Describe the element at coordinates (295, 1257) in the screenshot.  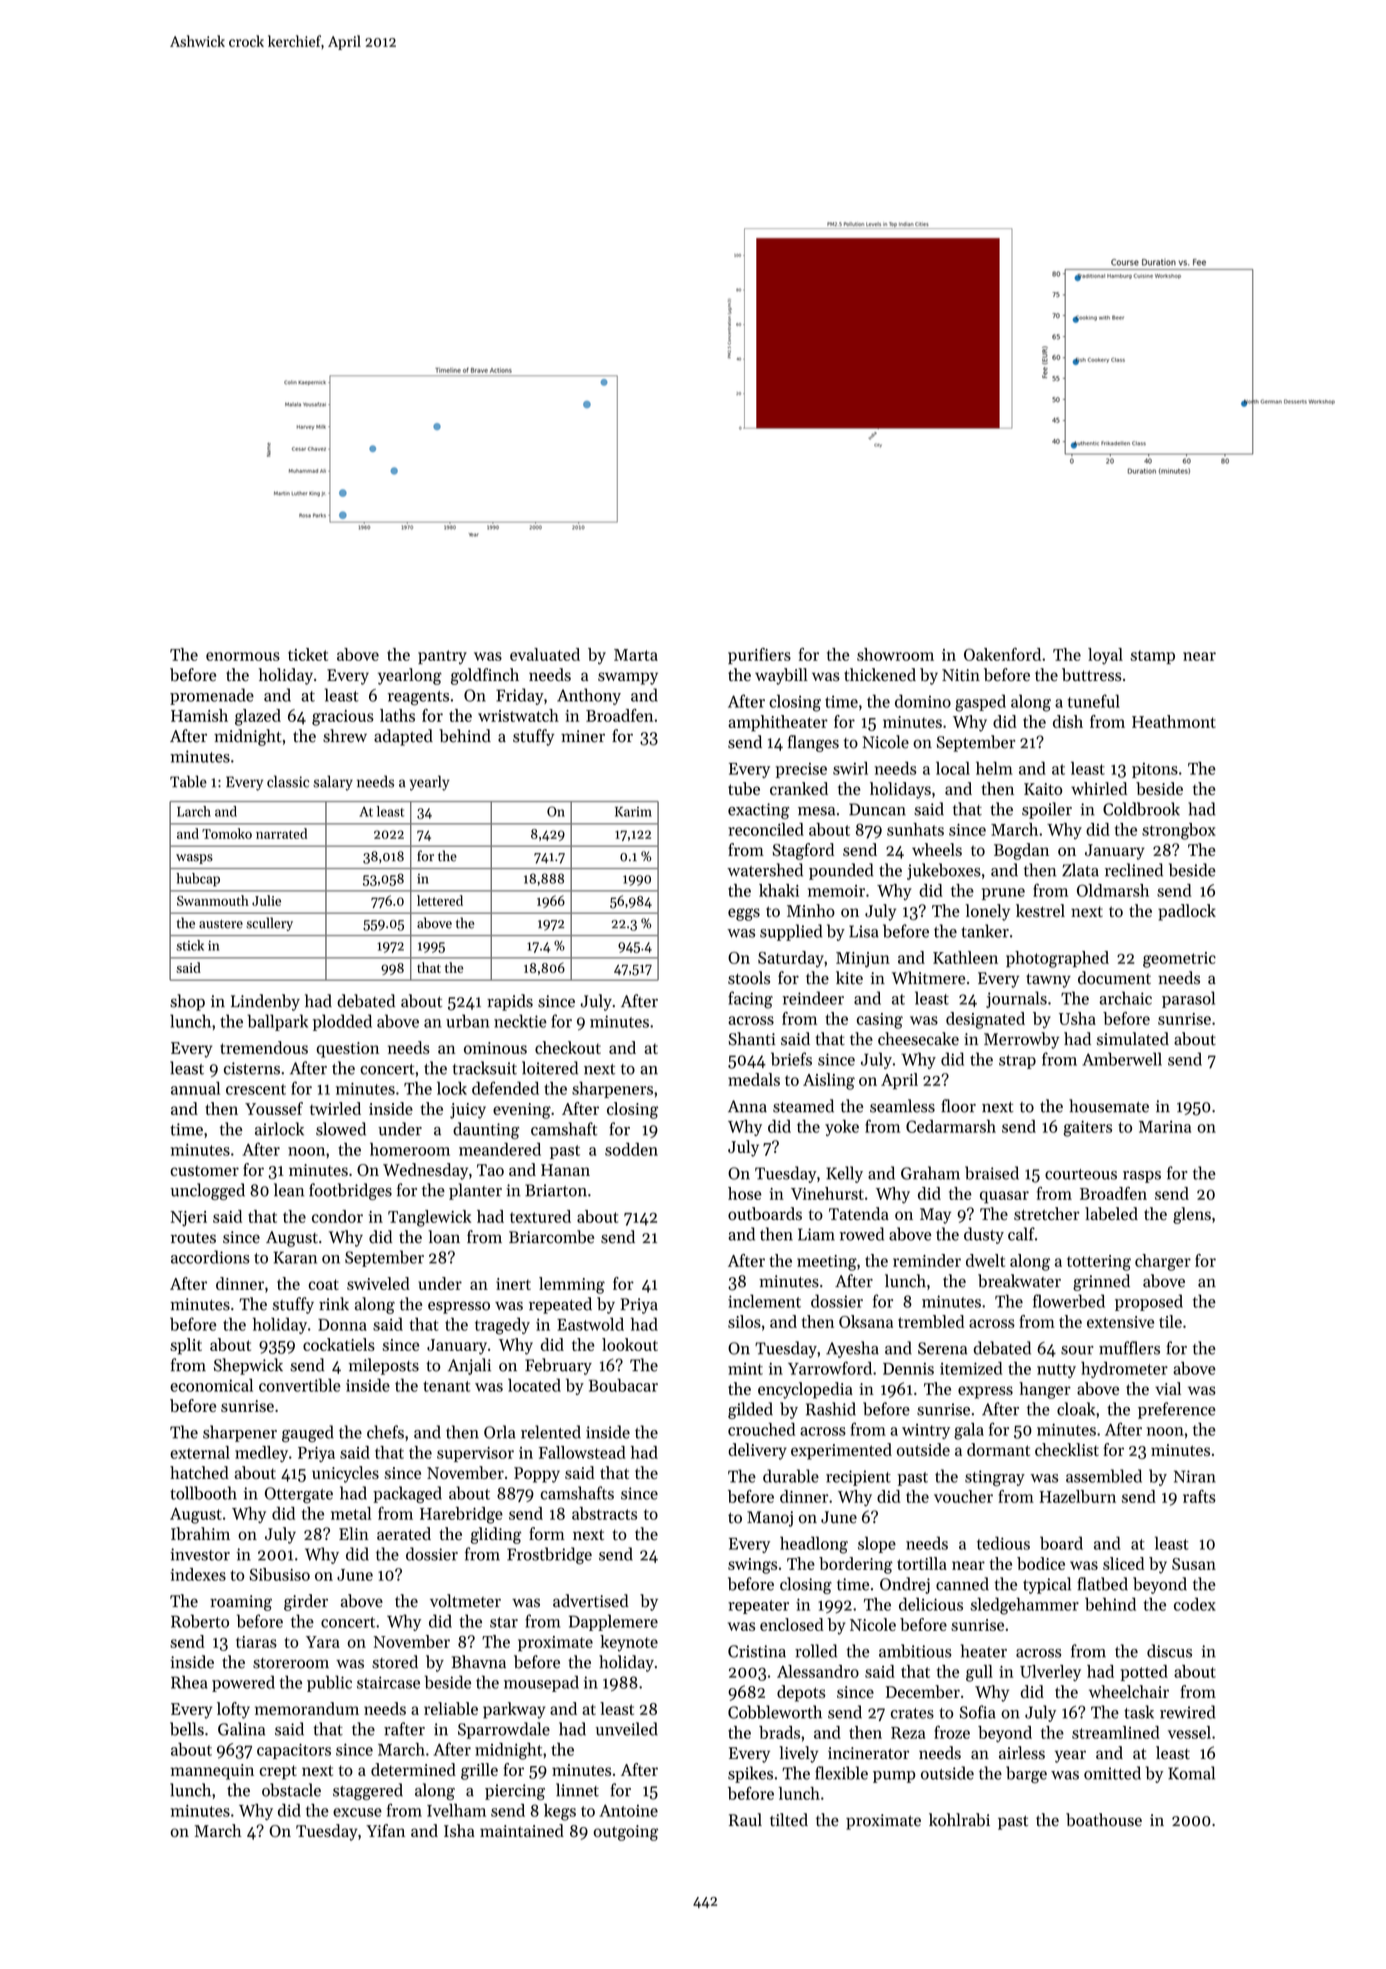
I see `Karan` at that location.
